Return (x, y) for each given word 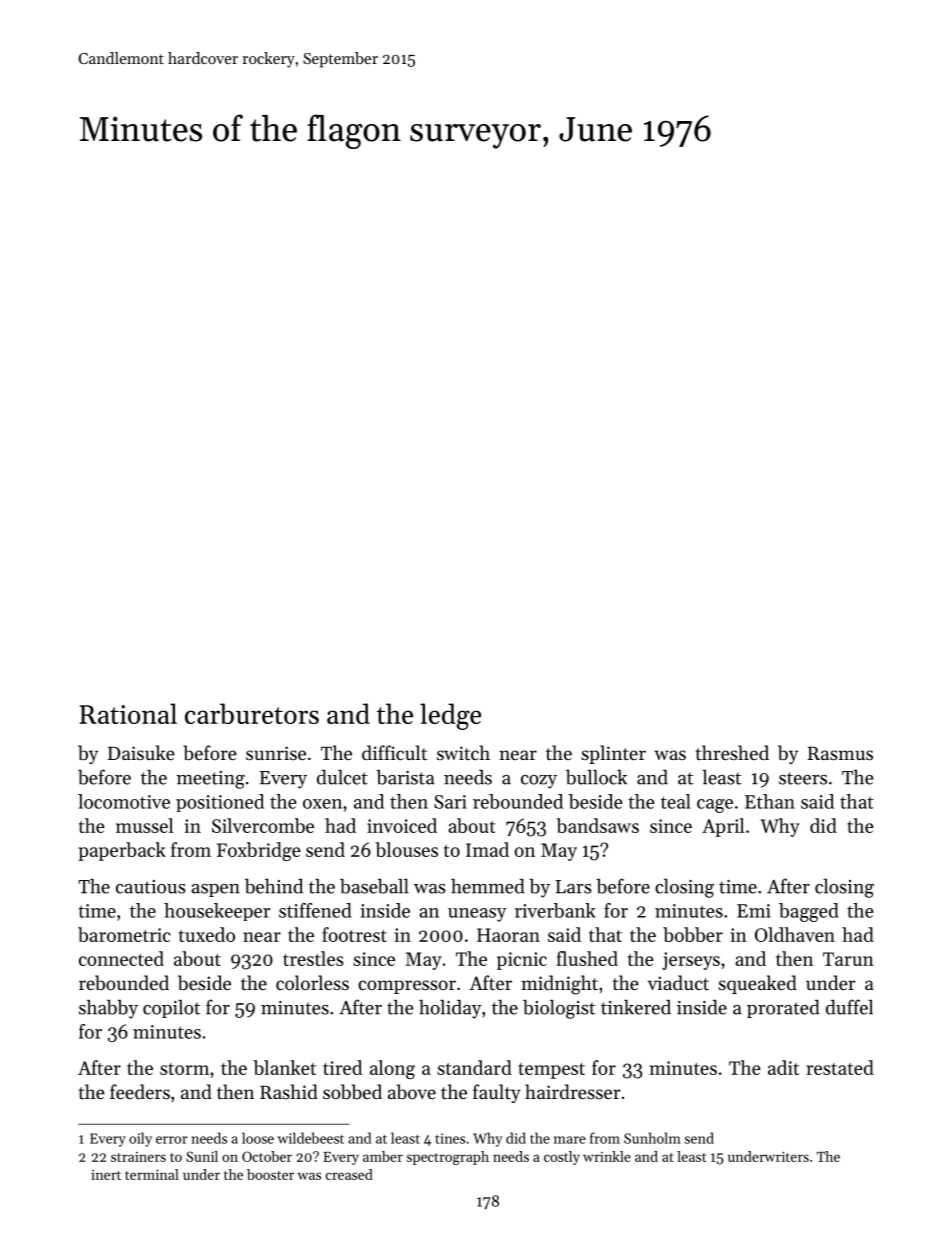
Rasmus (840, 753)
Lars (574, 887)
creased (349, 1174)
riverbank (555, 910)
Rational (128, 713)
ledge (450, 716)
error (172, 1140)
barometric (124, 934)
